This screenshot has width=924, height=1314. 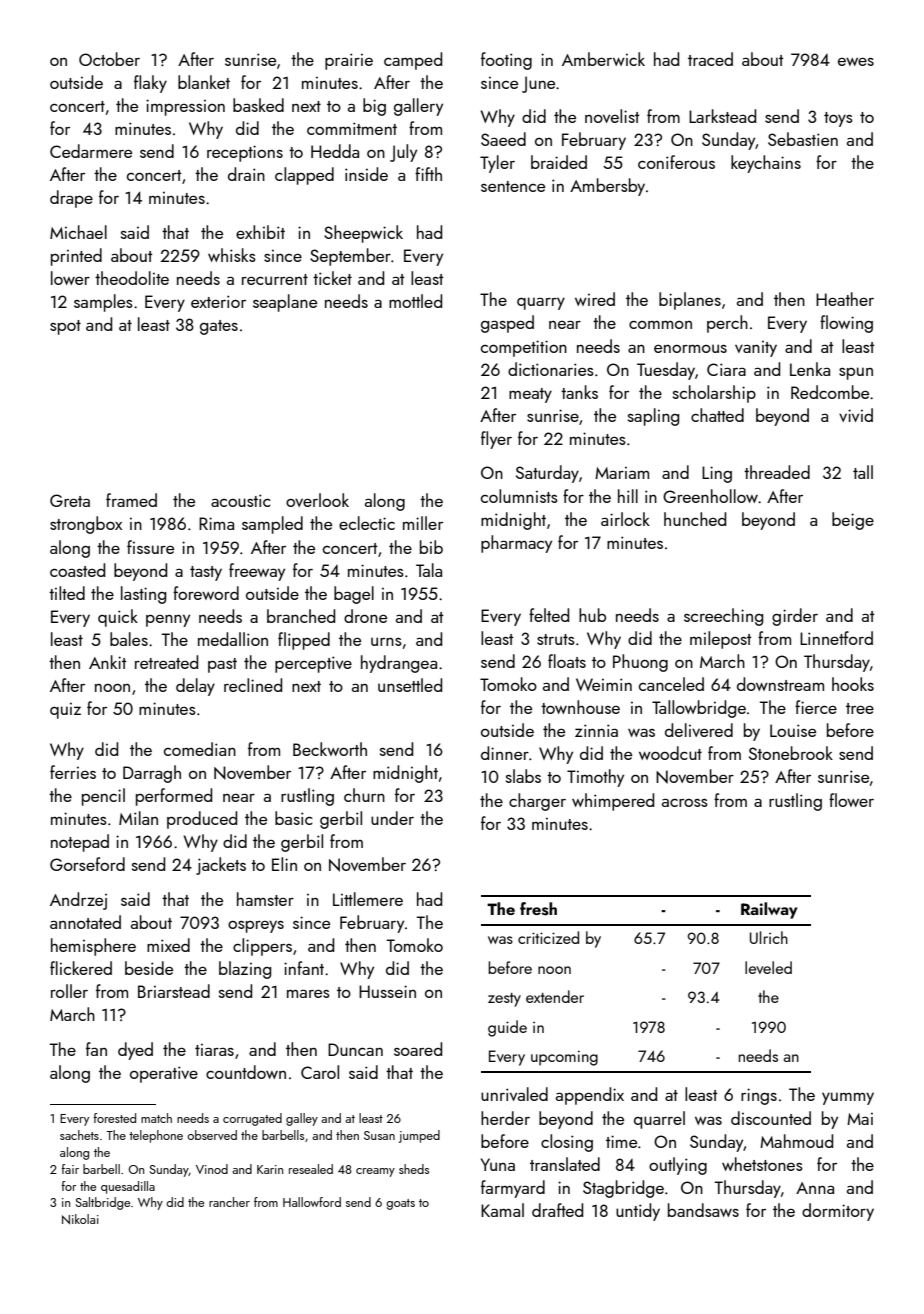 What do you see at coordinates (103, 797) in the screenshot?
I see `pencil` at bounding box center [103, 797].
